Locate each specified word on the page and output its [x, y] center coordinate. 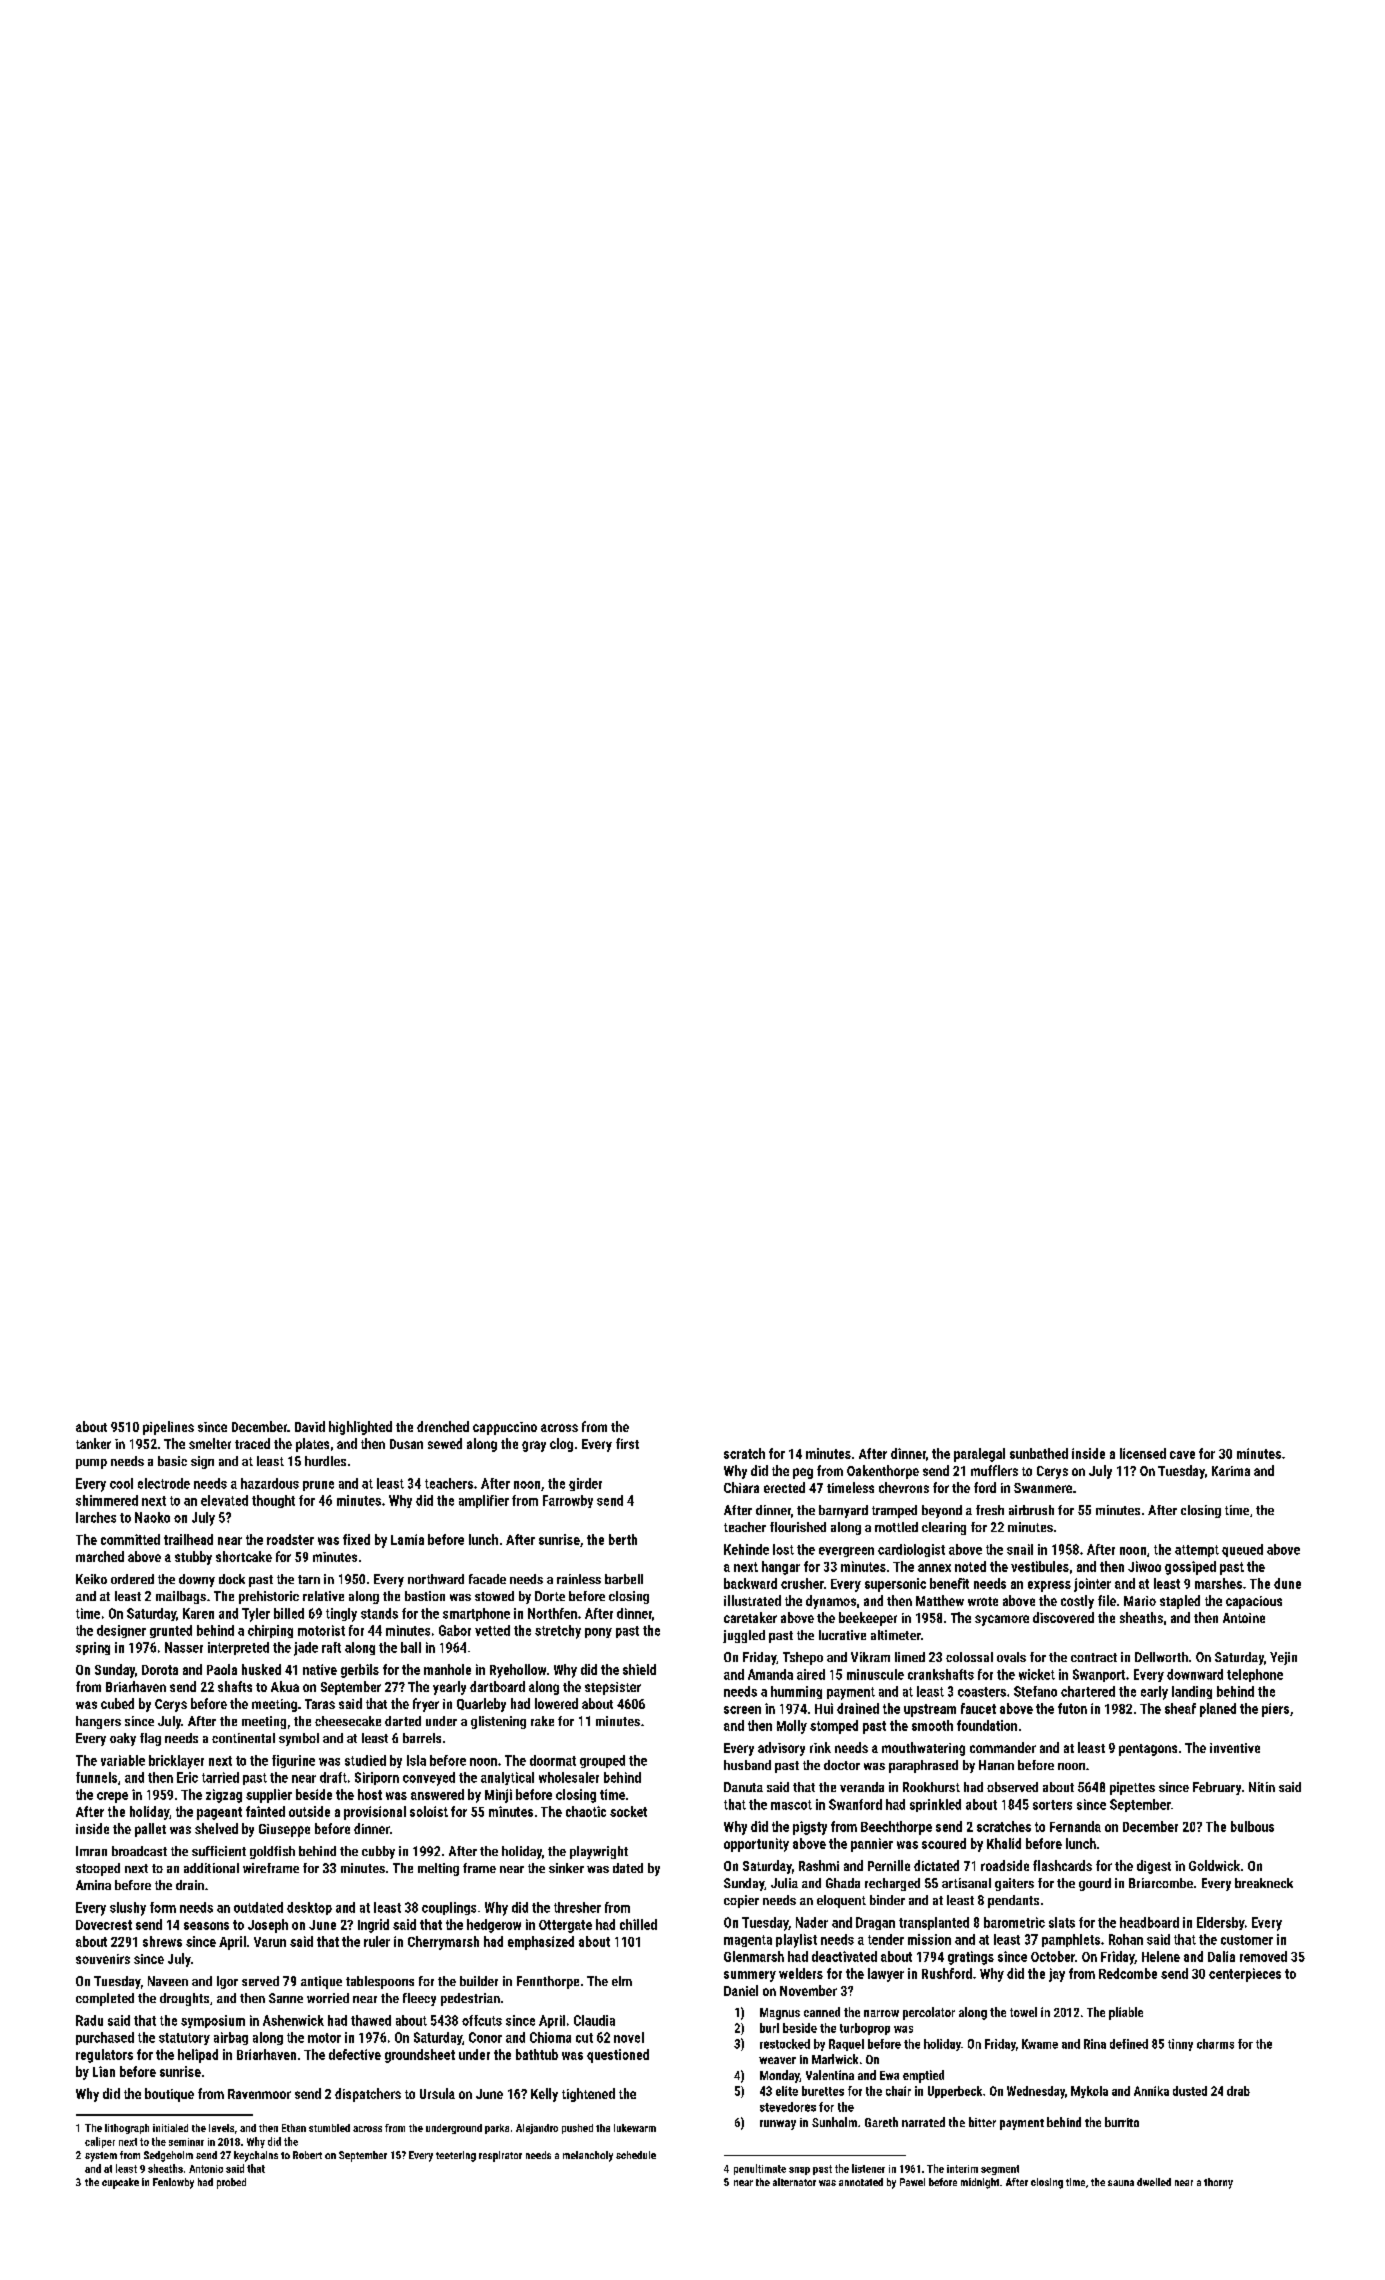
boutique [169, 2095]
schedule [636, 2155]
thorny [1218, 2183]
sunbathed [1039, 1453]
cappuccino [505, 1428]
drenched [443, 1426]
